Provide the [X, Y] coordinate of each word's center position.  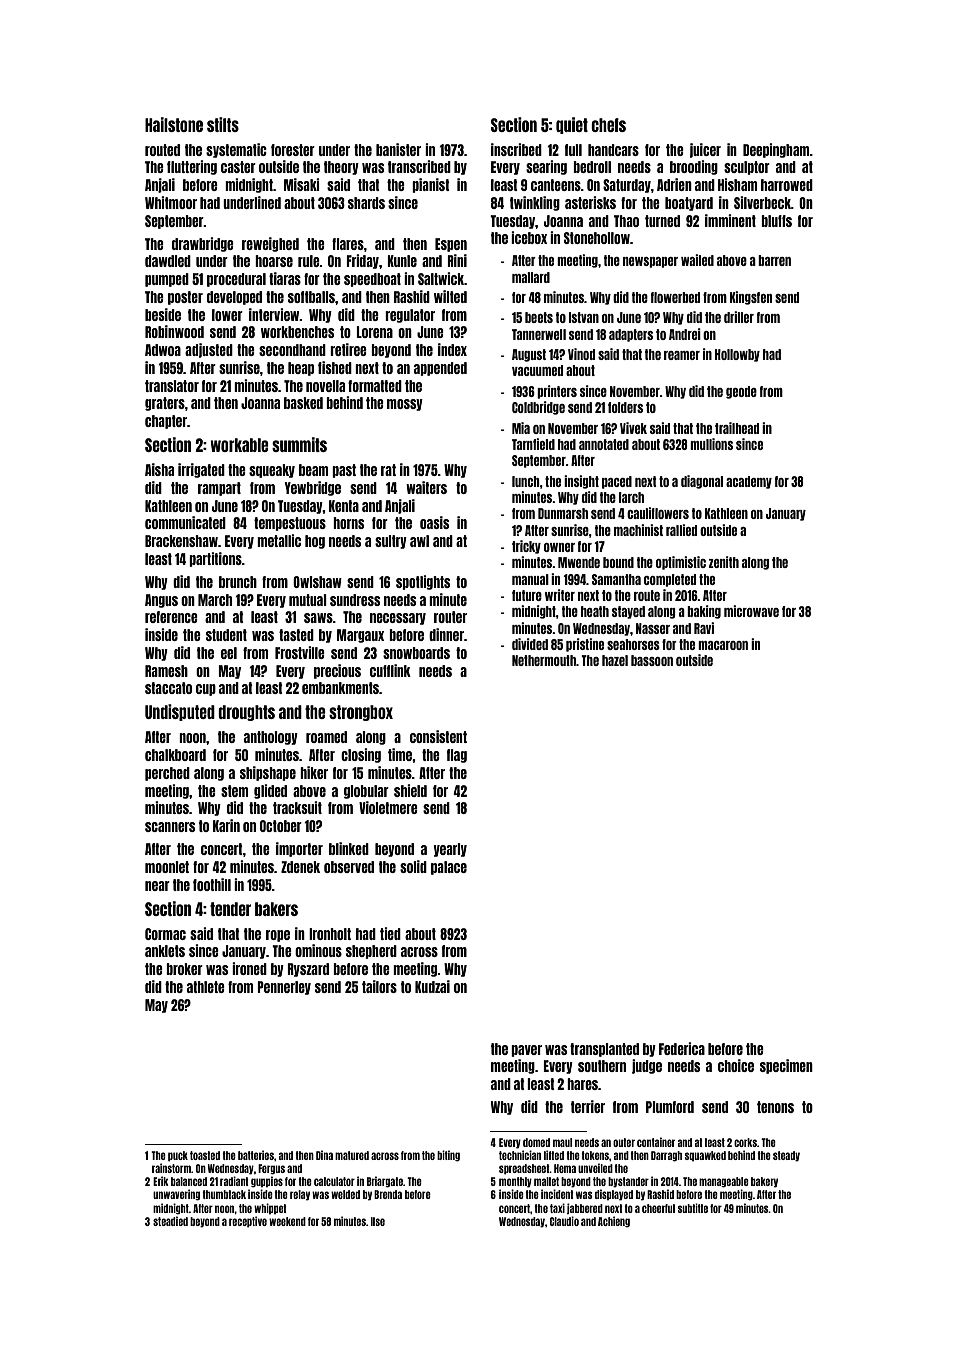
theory [341, 168]
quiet [572, 125]
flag [457, 756]
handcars [613, 150]
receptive [248, 1222]
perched [167, 774]
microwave [751, 611]
